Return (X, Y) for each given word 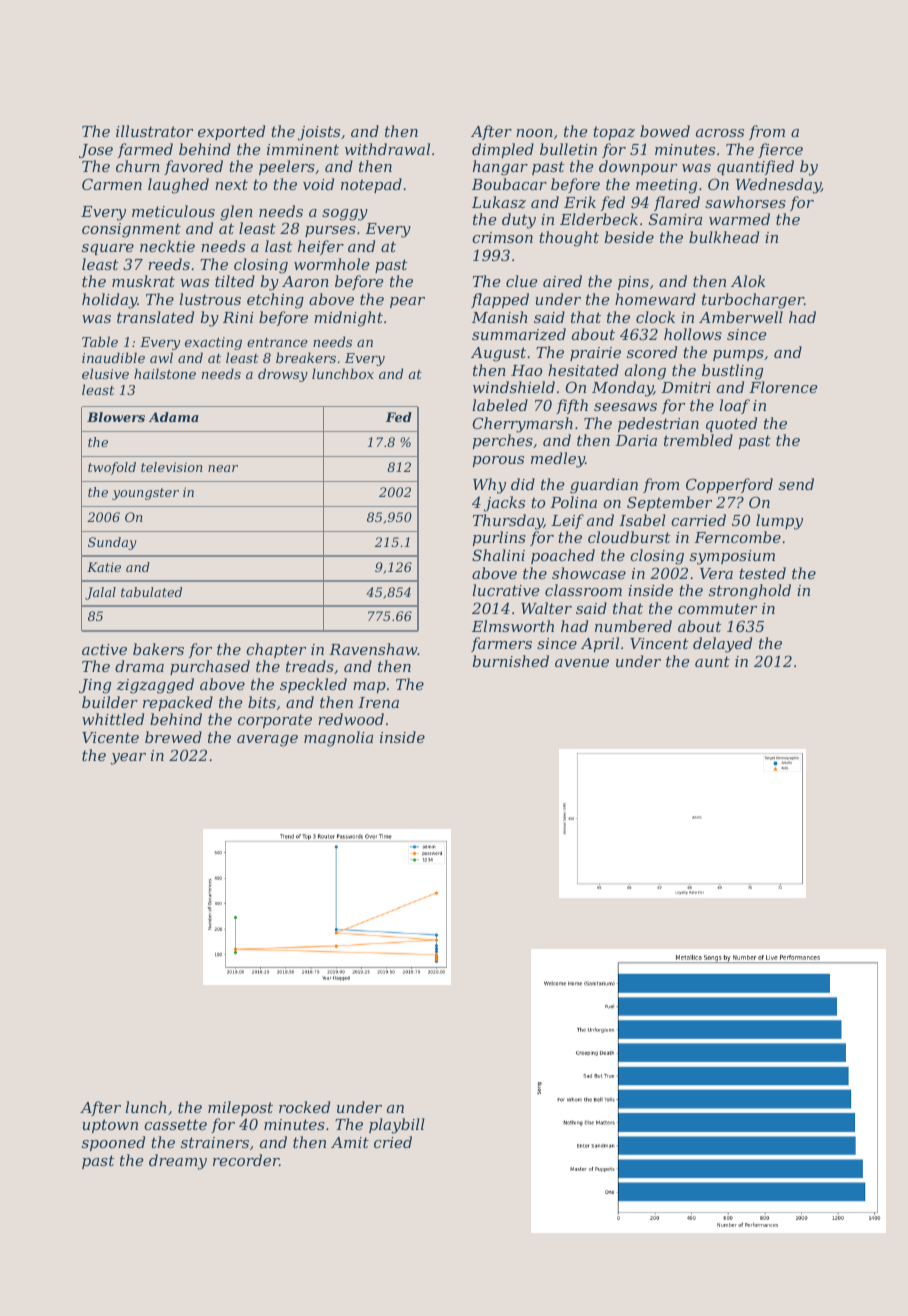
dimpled (503, 150)
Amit (350, 1142)
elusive (105, 373)
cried (393, 1142)
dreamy (178, 1162)
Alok (748, 281)
